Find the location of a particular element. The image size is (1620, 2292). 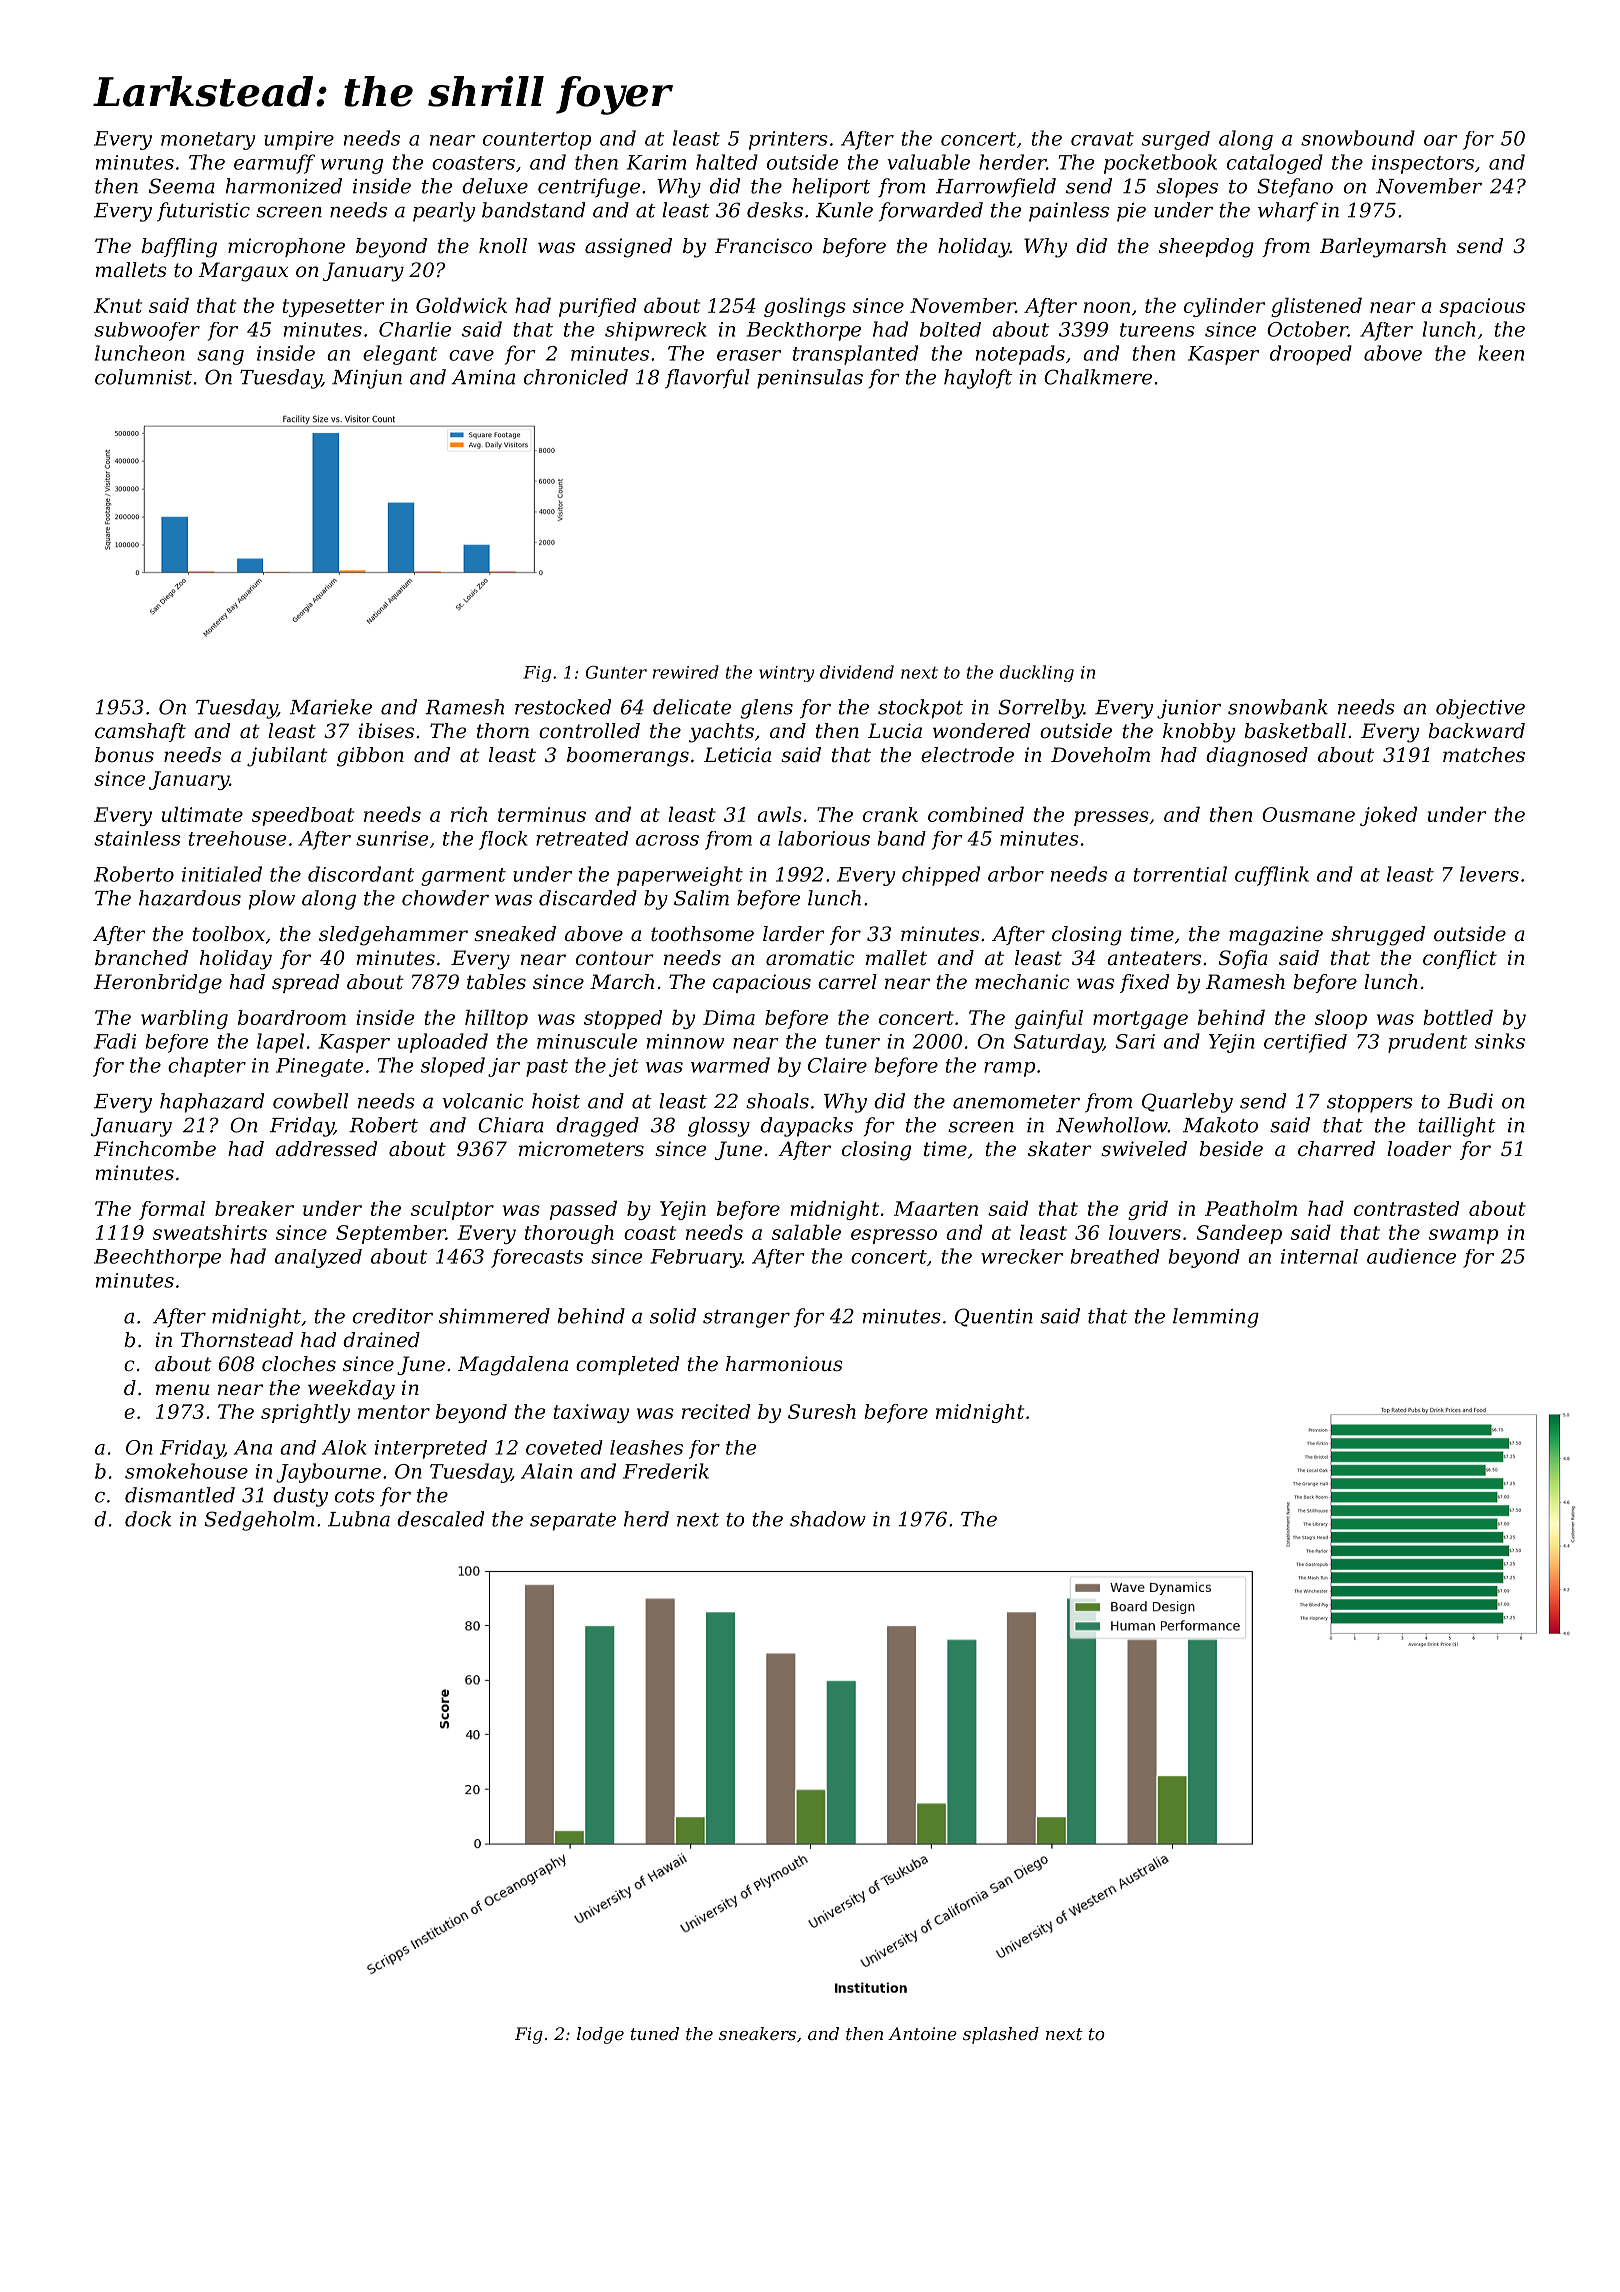

snowbank is located at coordinates (1278, 707).
